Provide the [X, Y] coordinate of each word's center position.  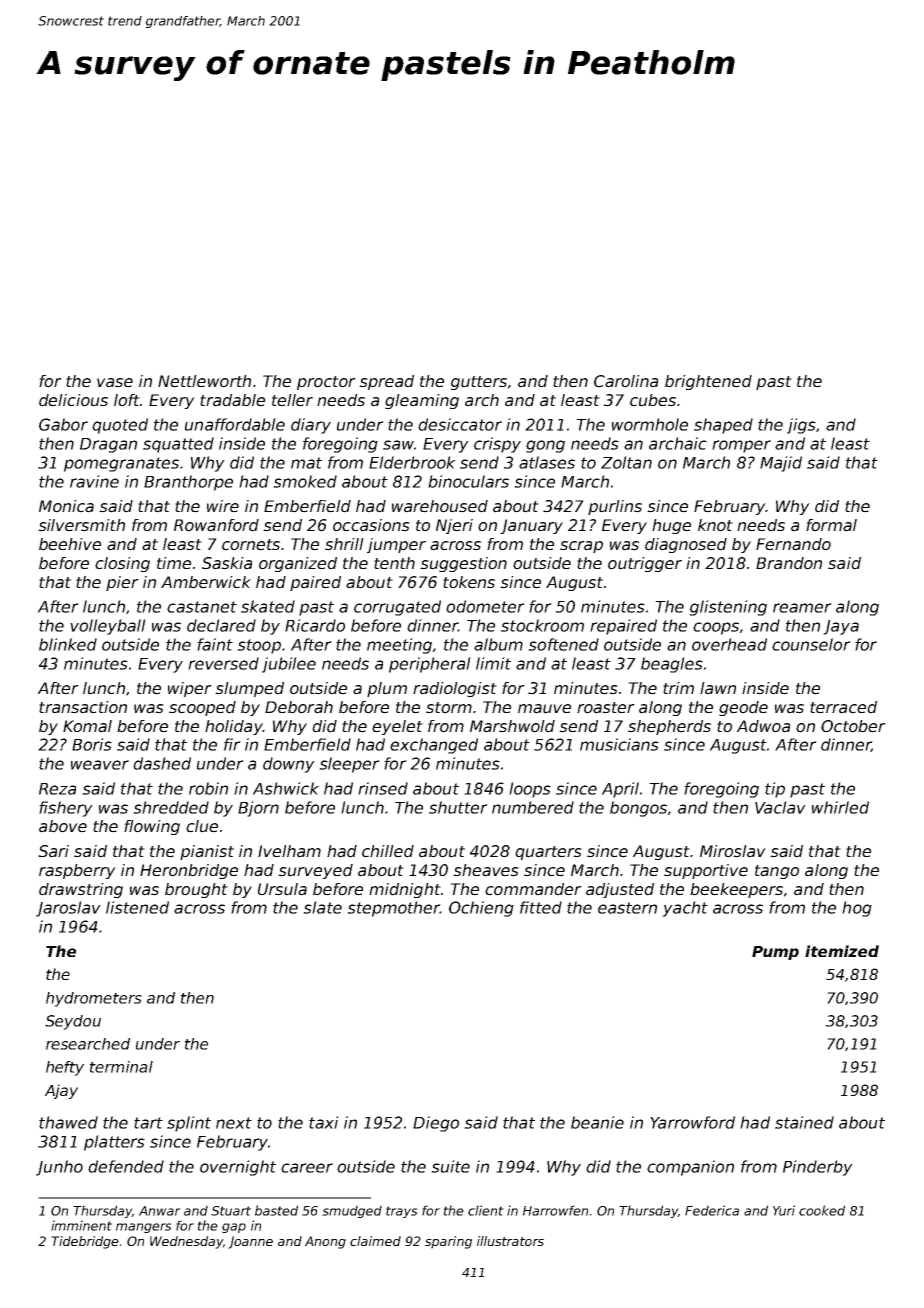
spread [386, 382]
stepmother [393, 909]
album [498, 644]
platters [114, 1143]
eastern [627, 908]
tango [777, 872]
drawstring [81, 890]
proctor [326, 383]
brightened [708, 382]
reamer [802, 608]
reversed [223, 663]
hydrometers [94, 999]
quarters [548, 853]
